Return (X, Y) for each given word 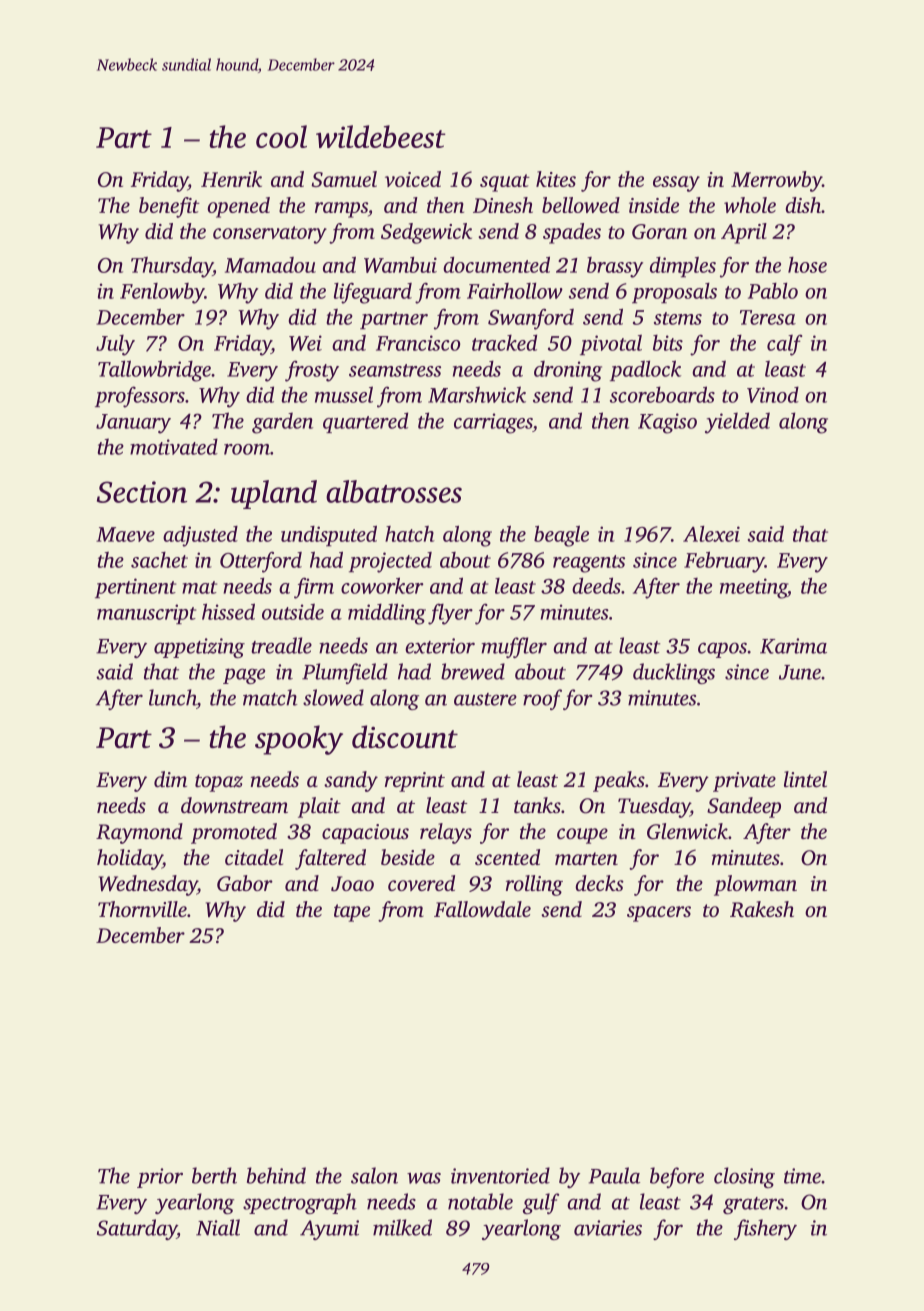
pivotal (611, 344)
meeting (753, 588)
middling (387, 614)
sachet (159, 560)
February (724, 562)
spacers (659, 914)
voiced (413, 179)
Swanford (531, 319)
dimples (683, 267)
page (244, 676)
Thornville (142, 909)
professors (140, 397)
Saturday (137, 1229)
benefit (169, 207)
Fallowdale (482, 909)
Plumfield (345, 673)
